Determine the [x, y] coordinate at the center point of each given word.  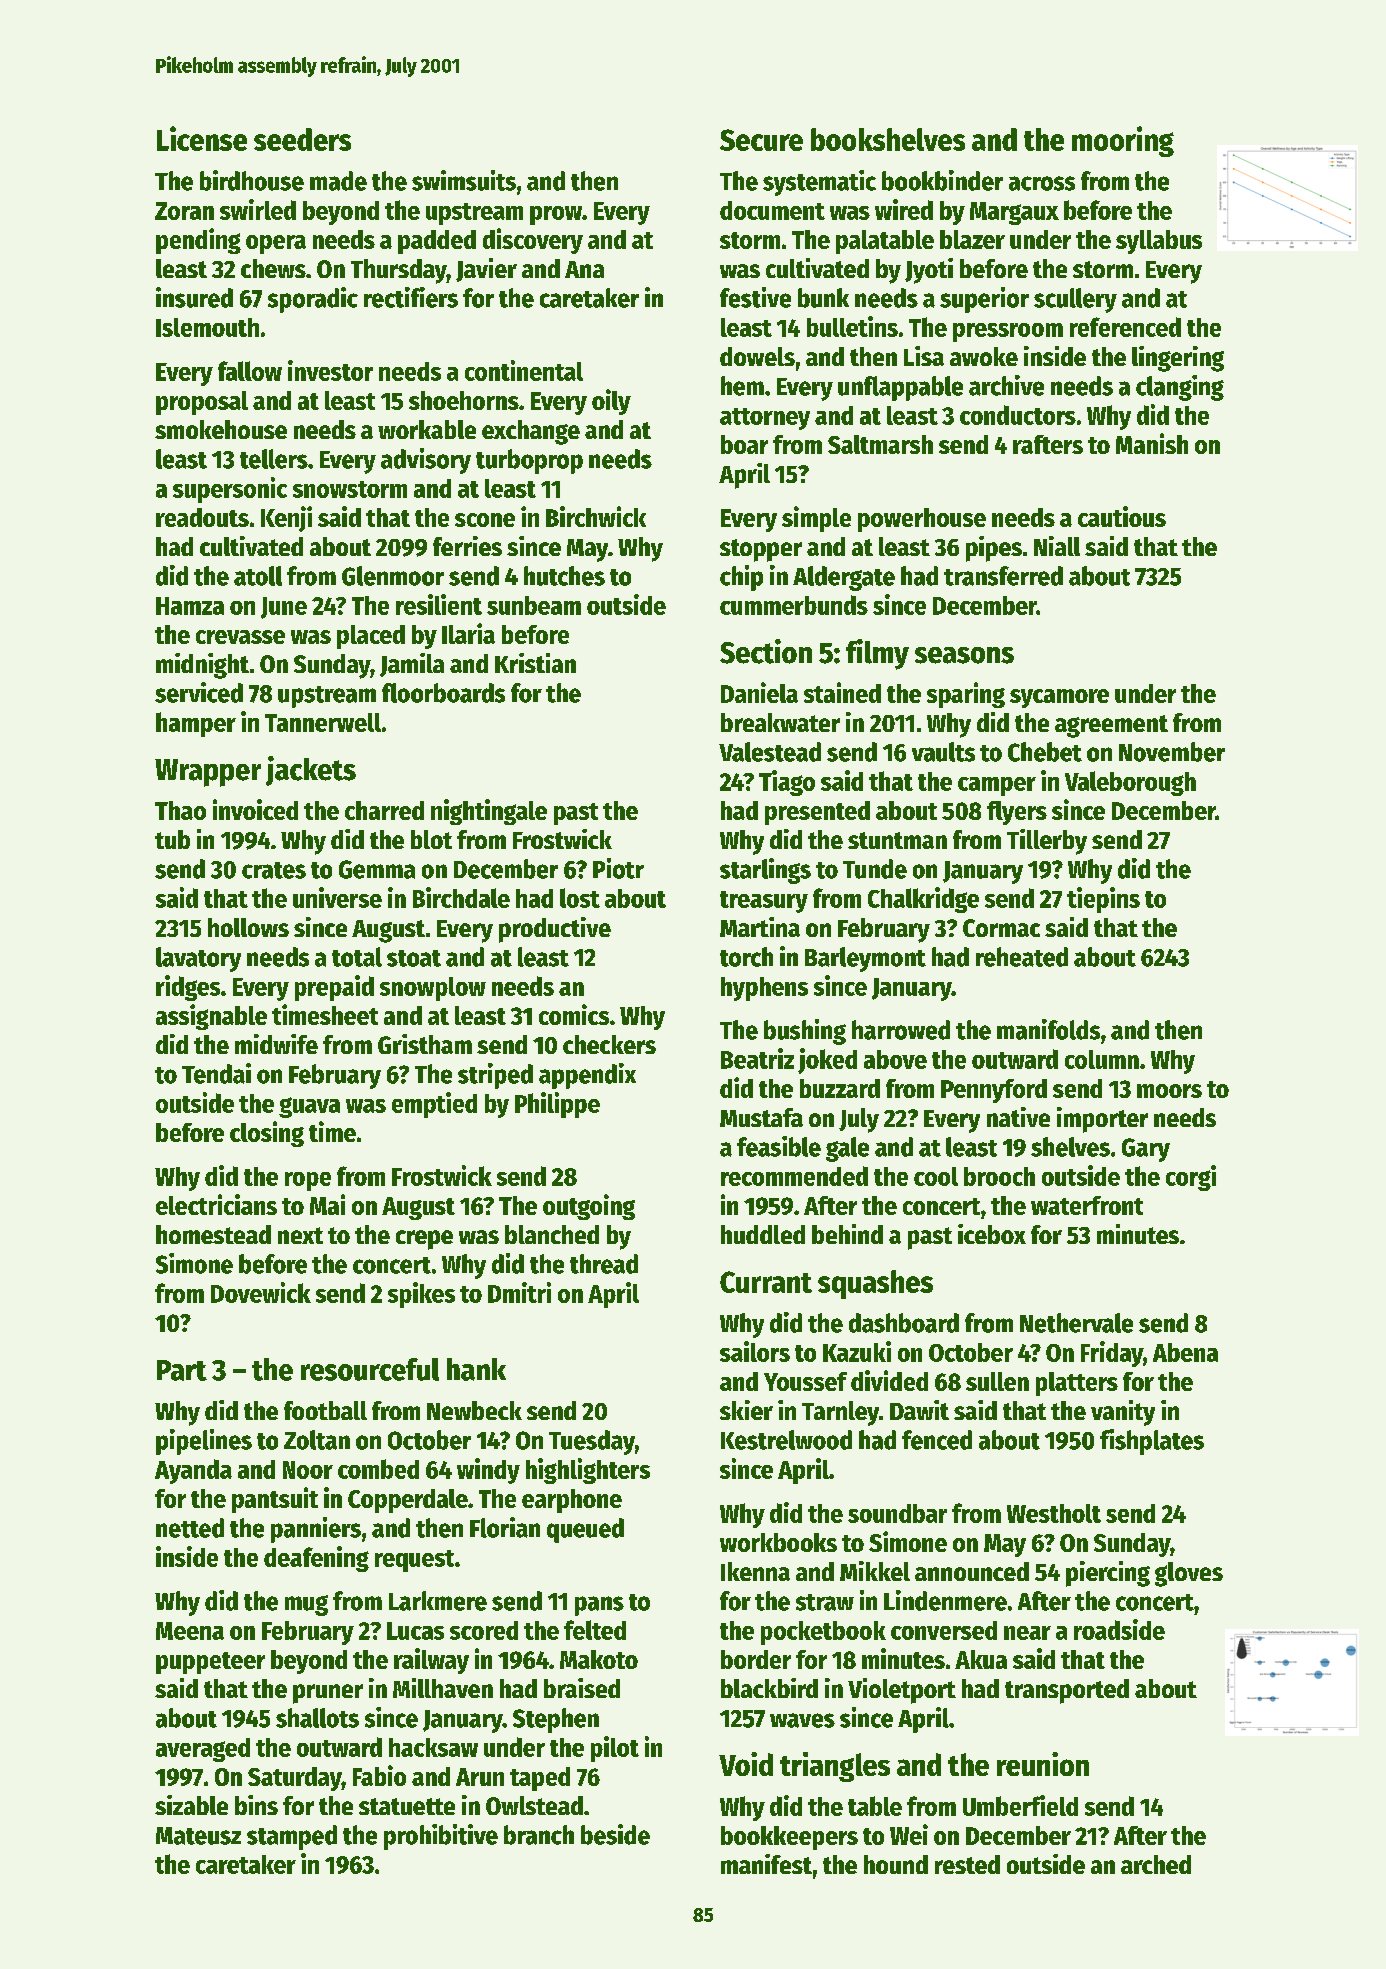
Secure [761, 140]
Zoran [184, 211]
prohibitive [441, 1837]
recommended [794, 1176]
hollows [248, 927]
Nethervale [1076, 1323]
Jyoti [929, 271]
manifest [766, 1864]
